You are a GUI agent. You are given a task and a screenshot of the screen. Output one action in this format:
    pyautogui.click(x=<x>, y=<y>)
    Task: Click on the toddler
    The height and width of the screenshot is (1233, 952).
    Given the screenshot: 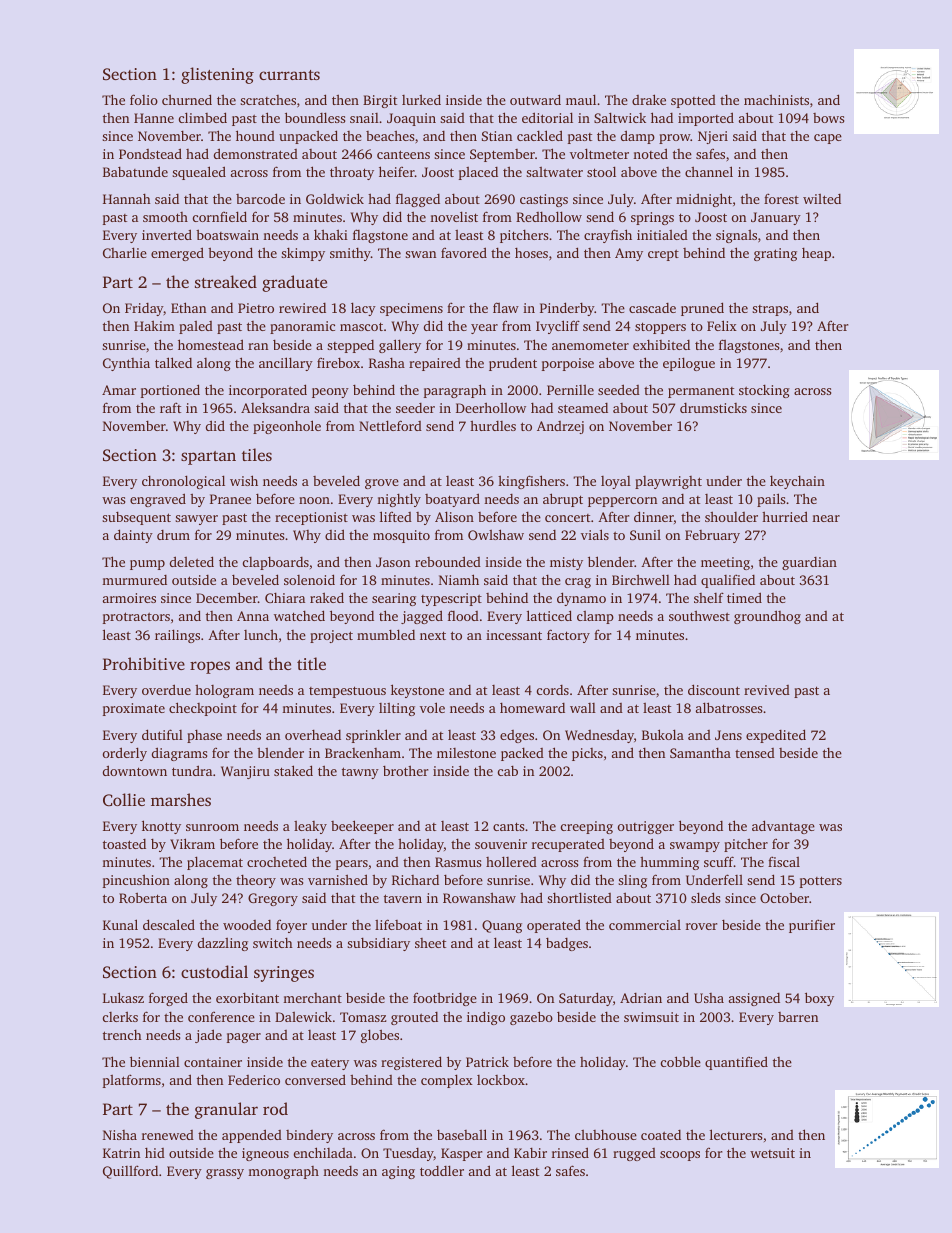 What is the action you would take?
    pyautogui.click(x=442, y=1170)
